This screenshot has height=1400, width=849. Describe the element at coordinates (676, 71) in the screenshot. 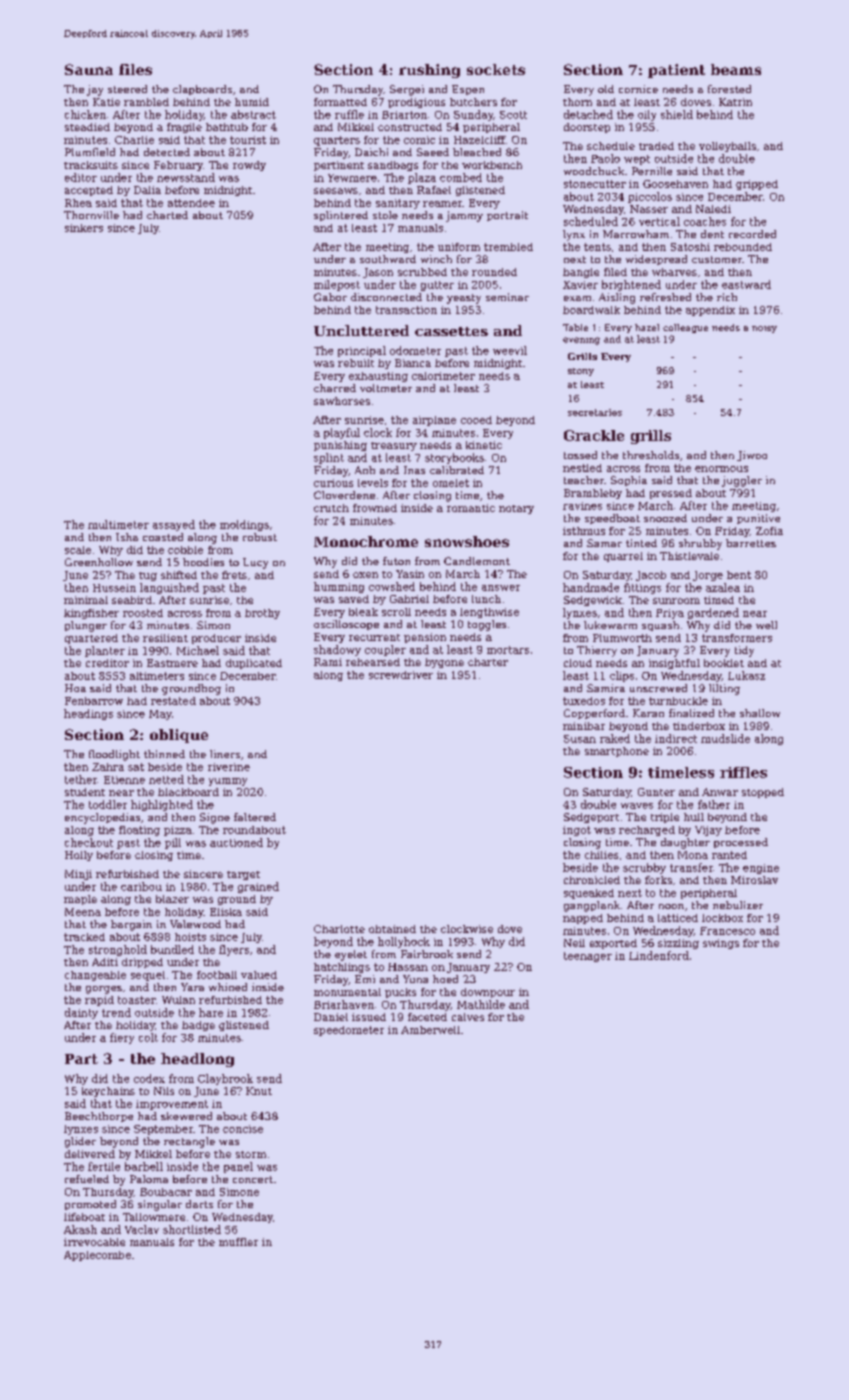

I see `patient` at that location.
